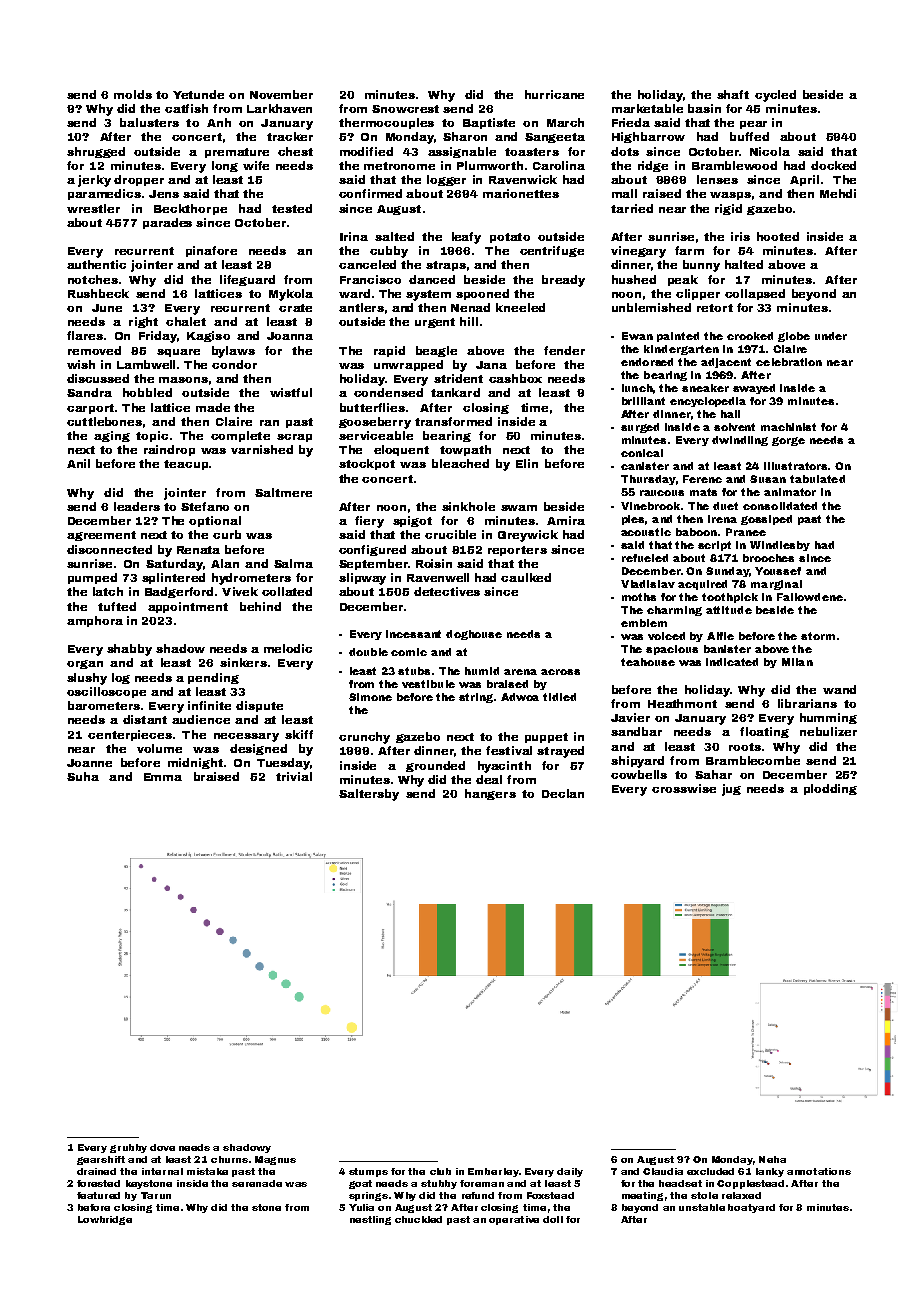 This document has width=924, height=1308. I want to click on shaft, so click(733, 94).
